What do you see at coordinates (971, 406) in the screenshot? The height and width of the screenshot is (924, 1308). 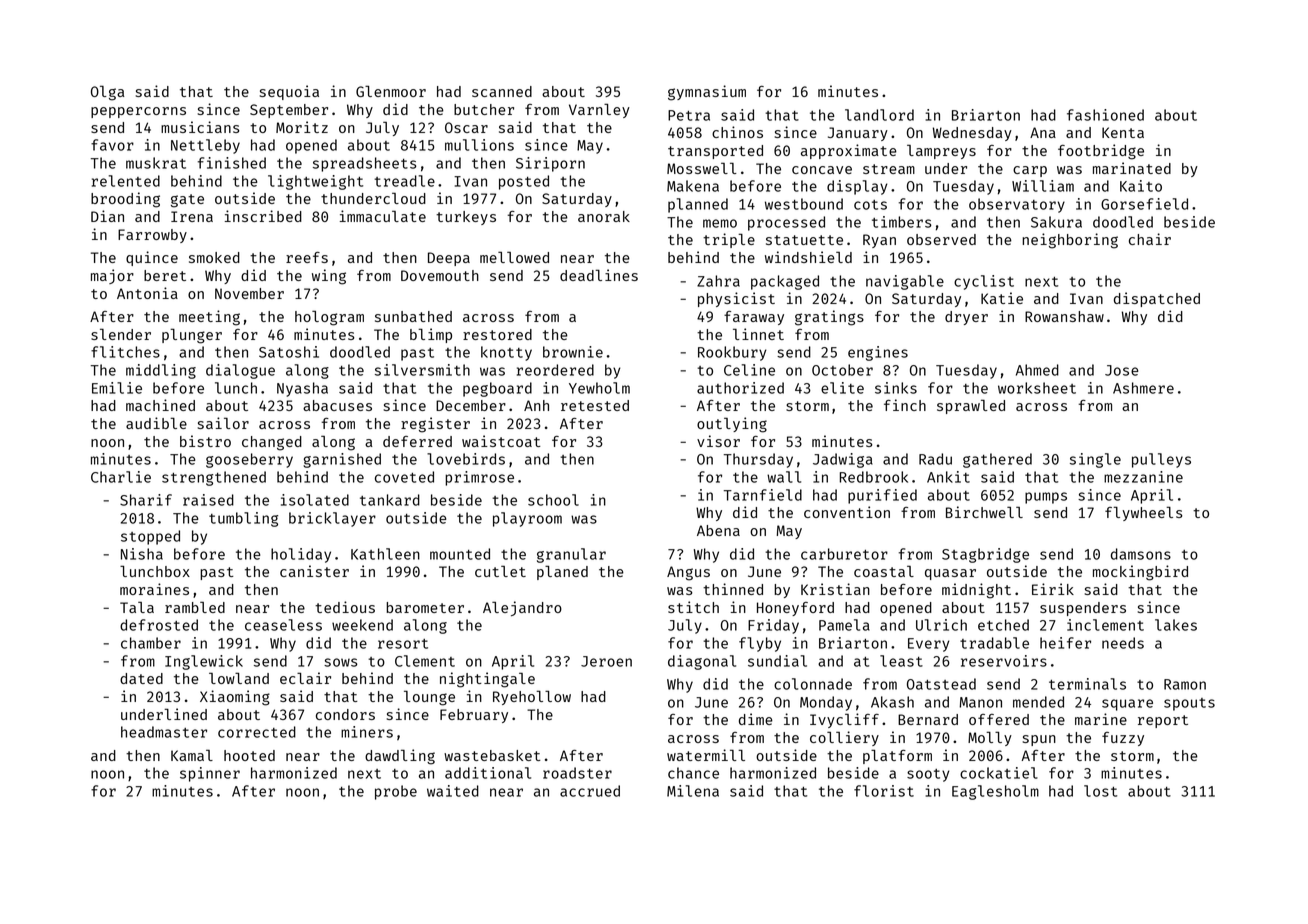 I see `sprawled` at bounding box center [971, 406].
